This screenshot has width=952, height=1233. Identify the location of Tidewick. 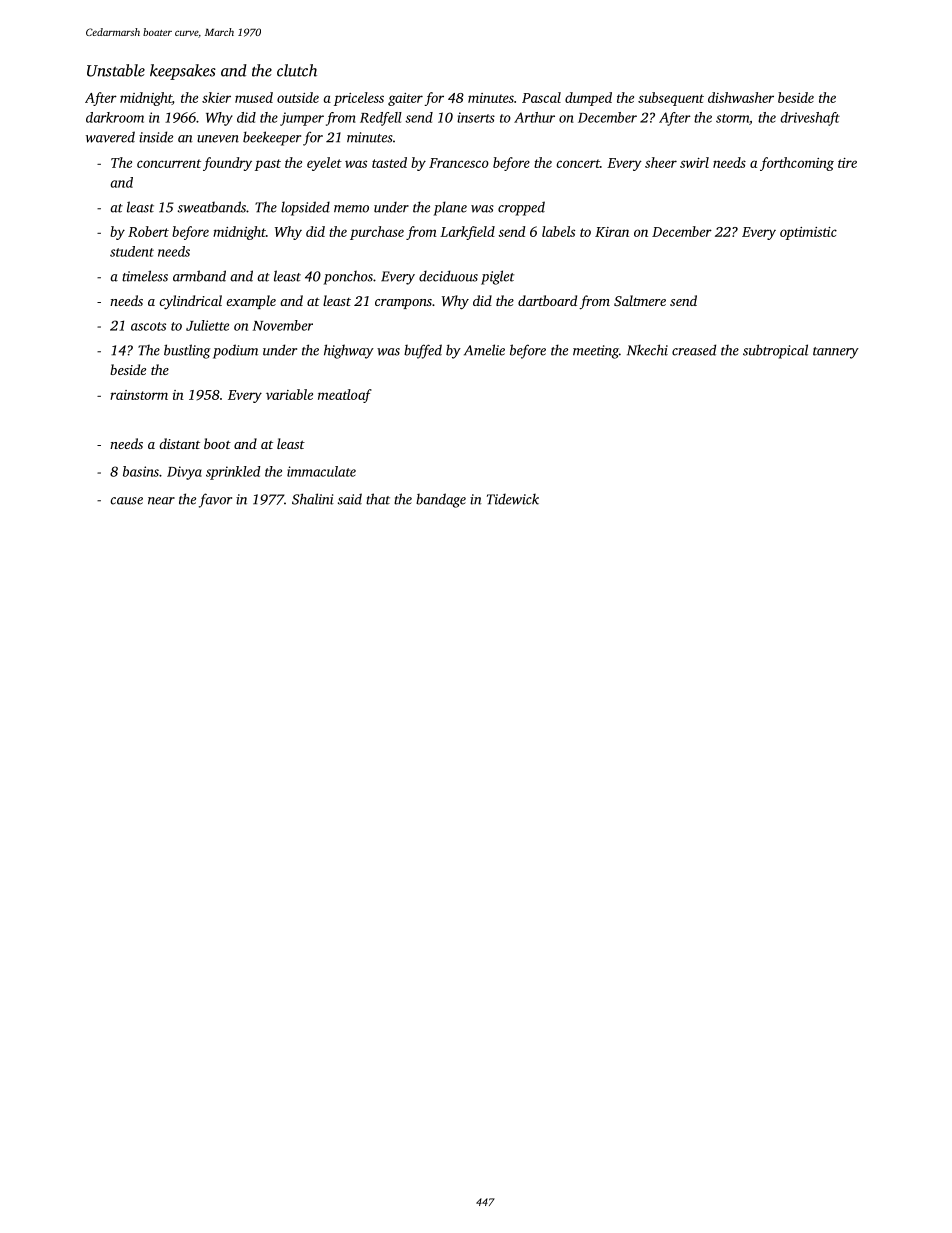
(513, 499).
